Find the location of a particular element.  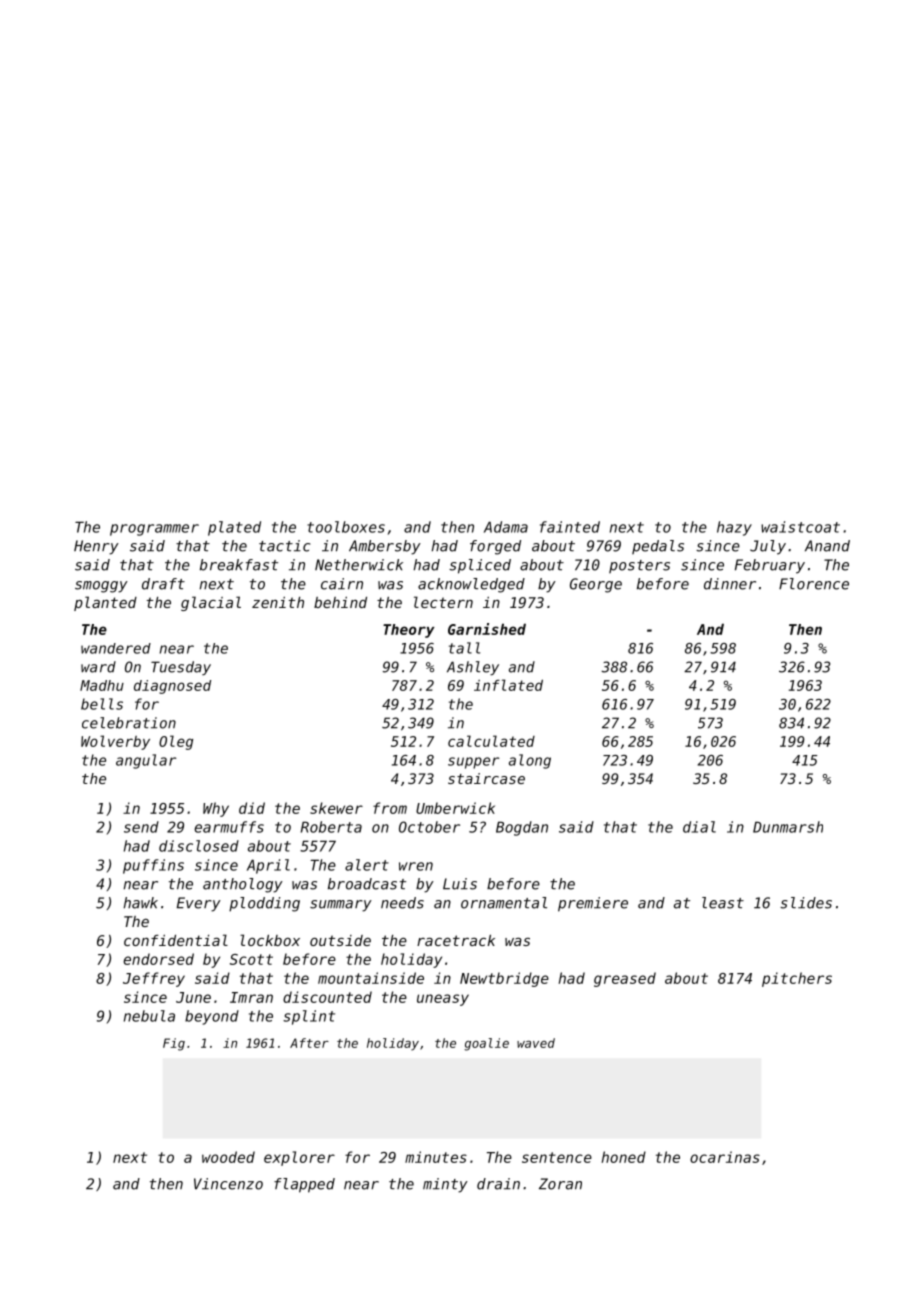

posters is located at coordinates (639, 566).
